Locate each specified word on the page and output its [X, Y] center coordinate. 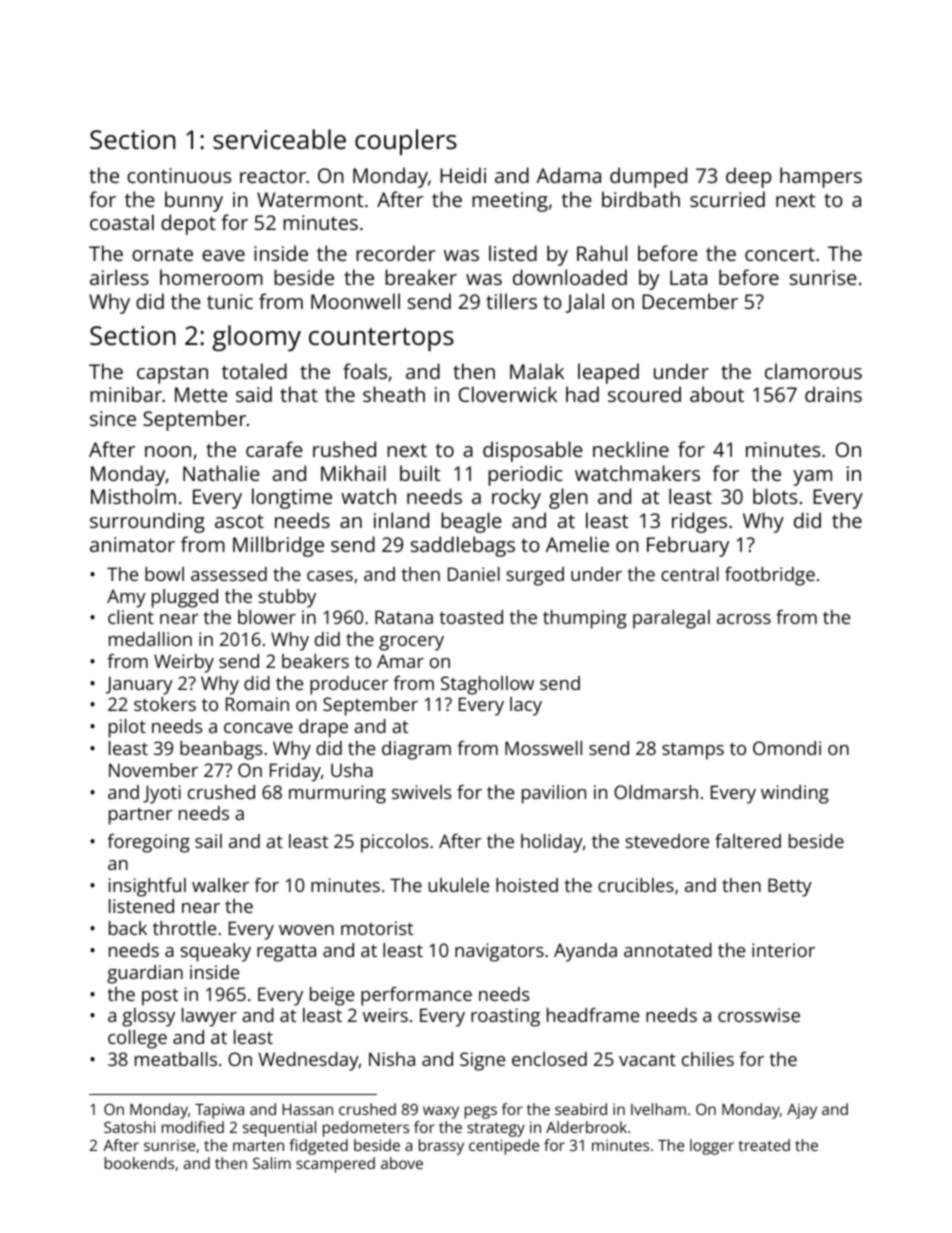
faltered [748, 841]
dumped [648, 177]
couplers [406, 142]
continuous [179, 175]
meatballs [176, 1059]
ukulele [458, 885]
